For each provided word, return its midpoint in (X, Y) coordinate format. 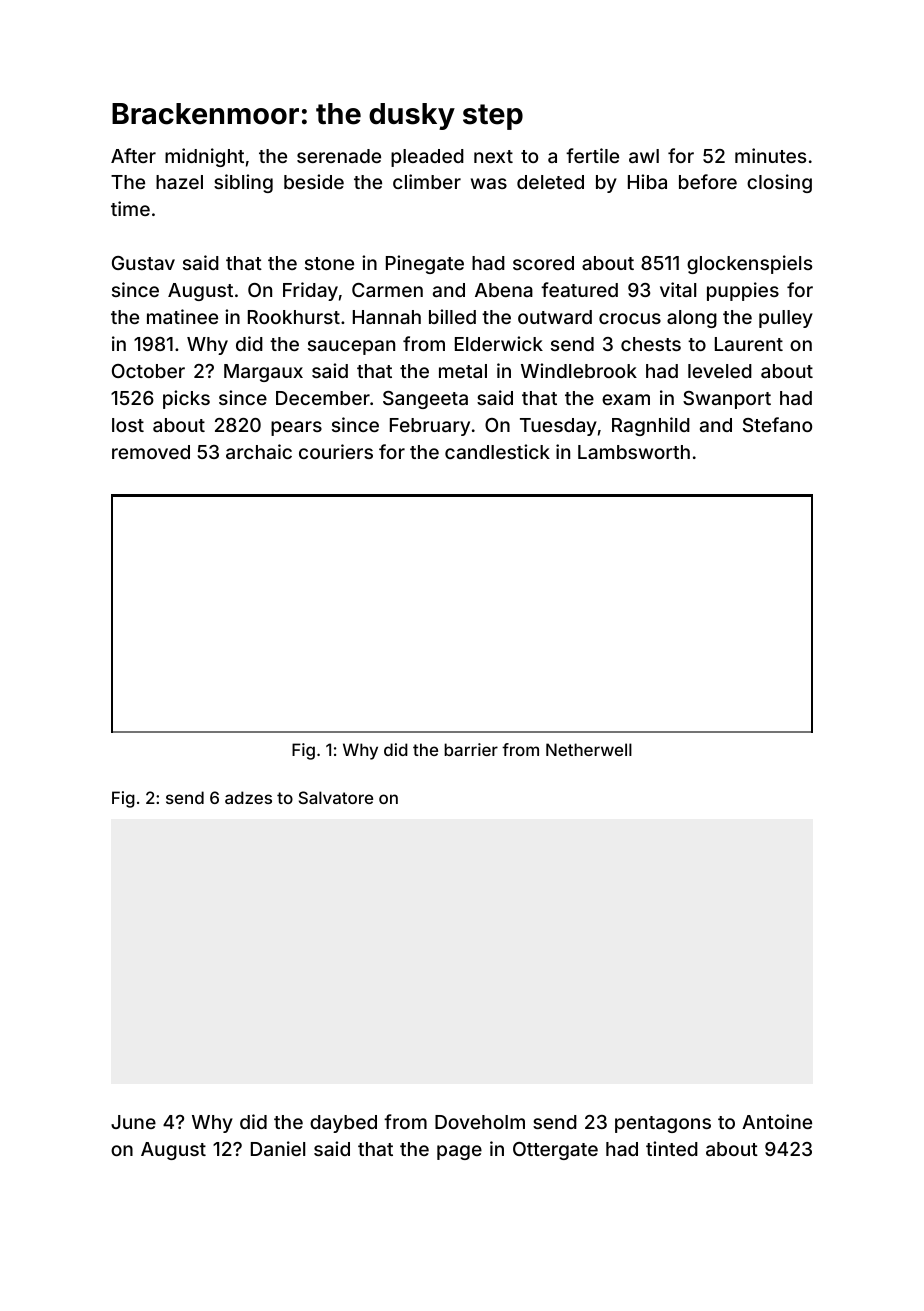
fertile (592, 155)
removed (151, 452)
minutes (770, 155)
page (459, 1152)
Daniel (278, 1148)
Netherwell (589, 749)
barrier (471, 749)
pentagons (663, 1124)
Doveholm (480, 1122)
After (133, 155)
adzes (248, 797)
